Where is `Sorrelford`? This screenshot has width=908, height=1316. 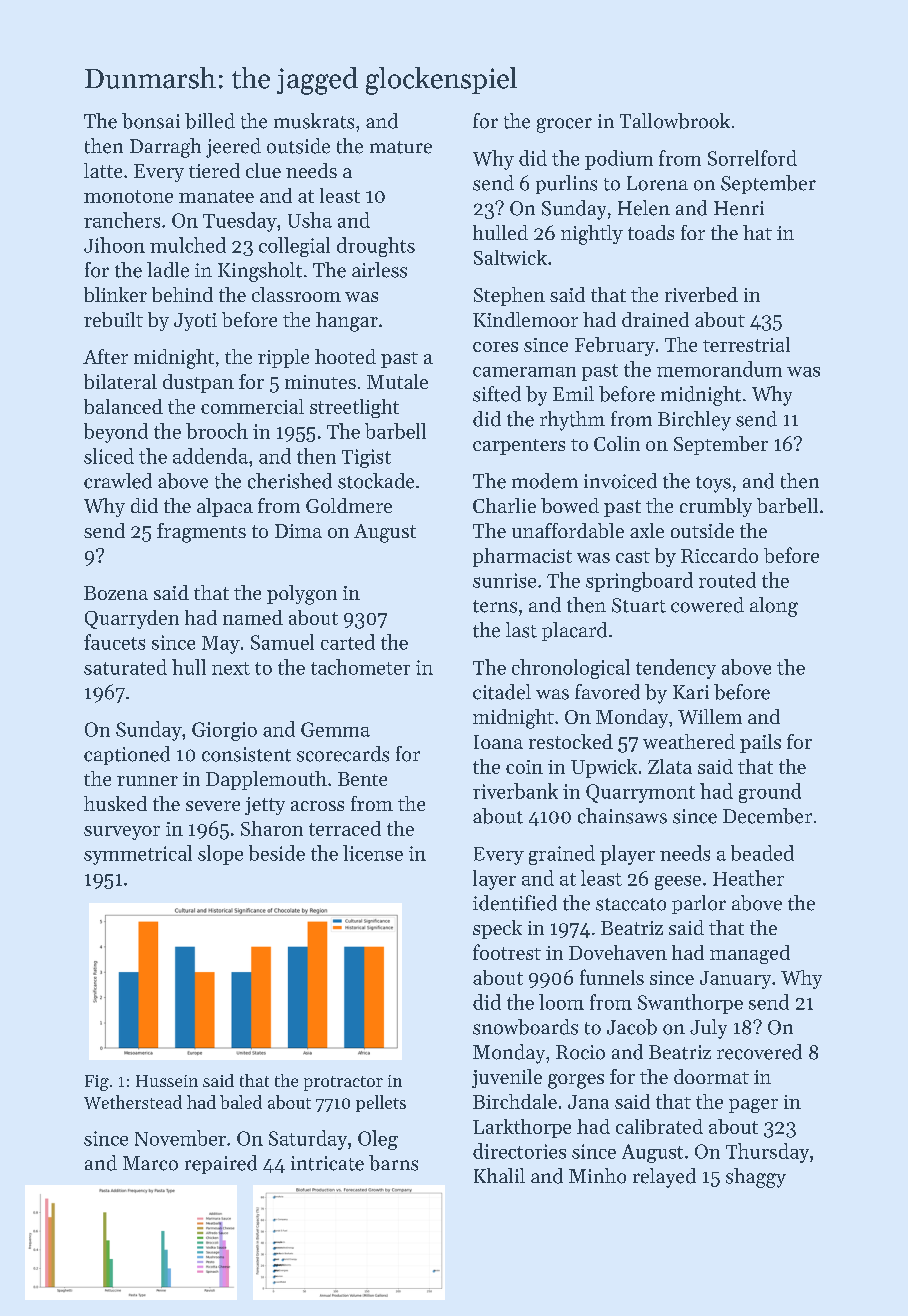 Sorrelford is located at coordinates (752, 158).
